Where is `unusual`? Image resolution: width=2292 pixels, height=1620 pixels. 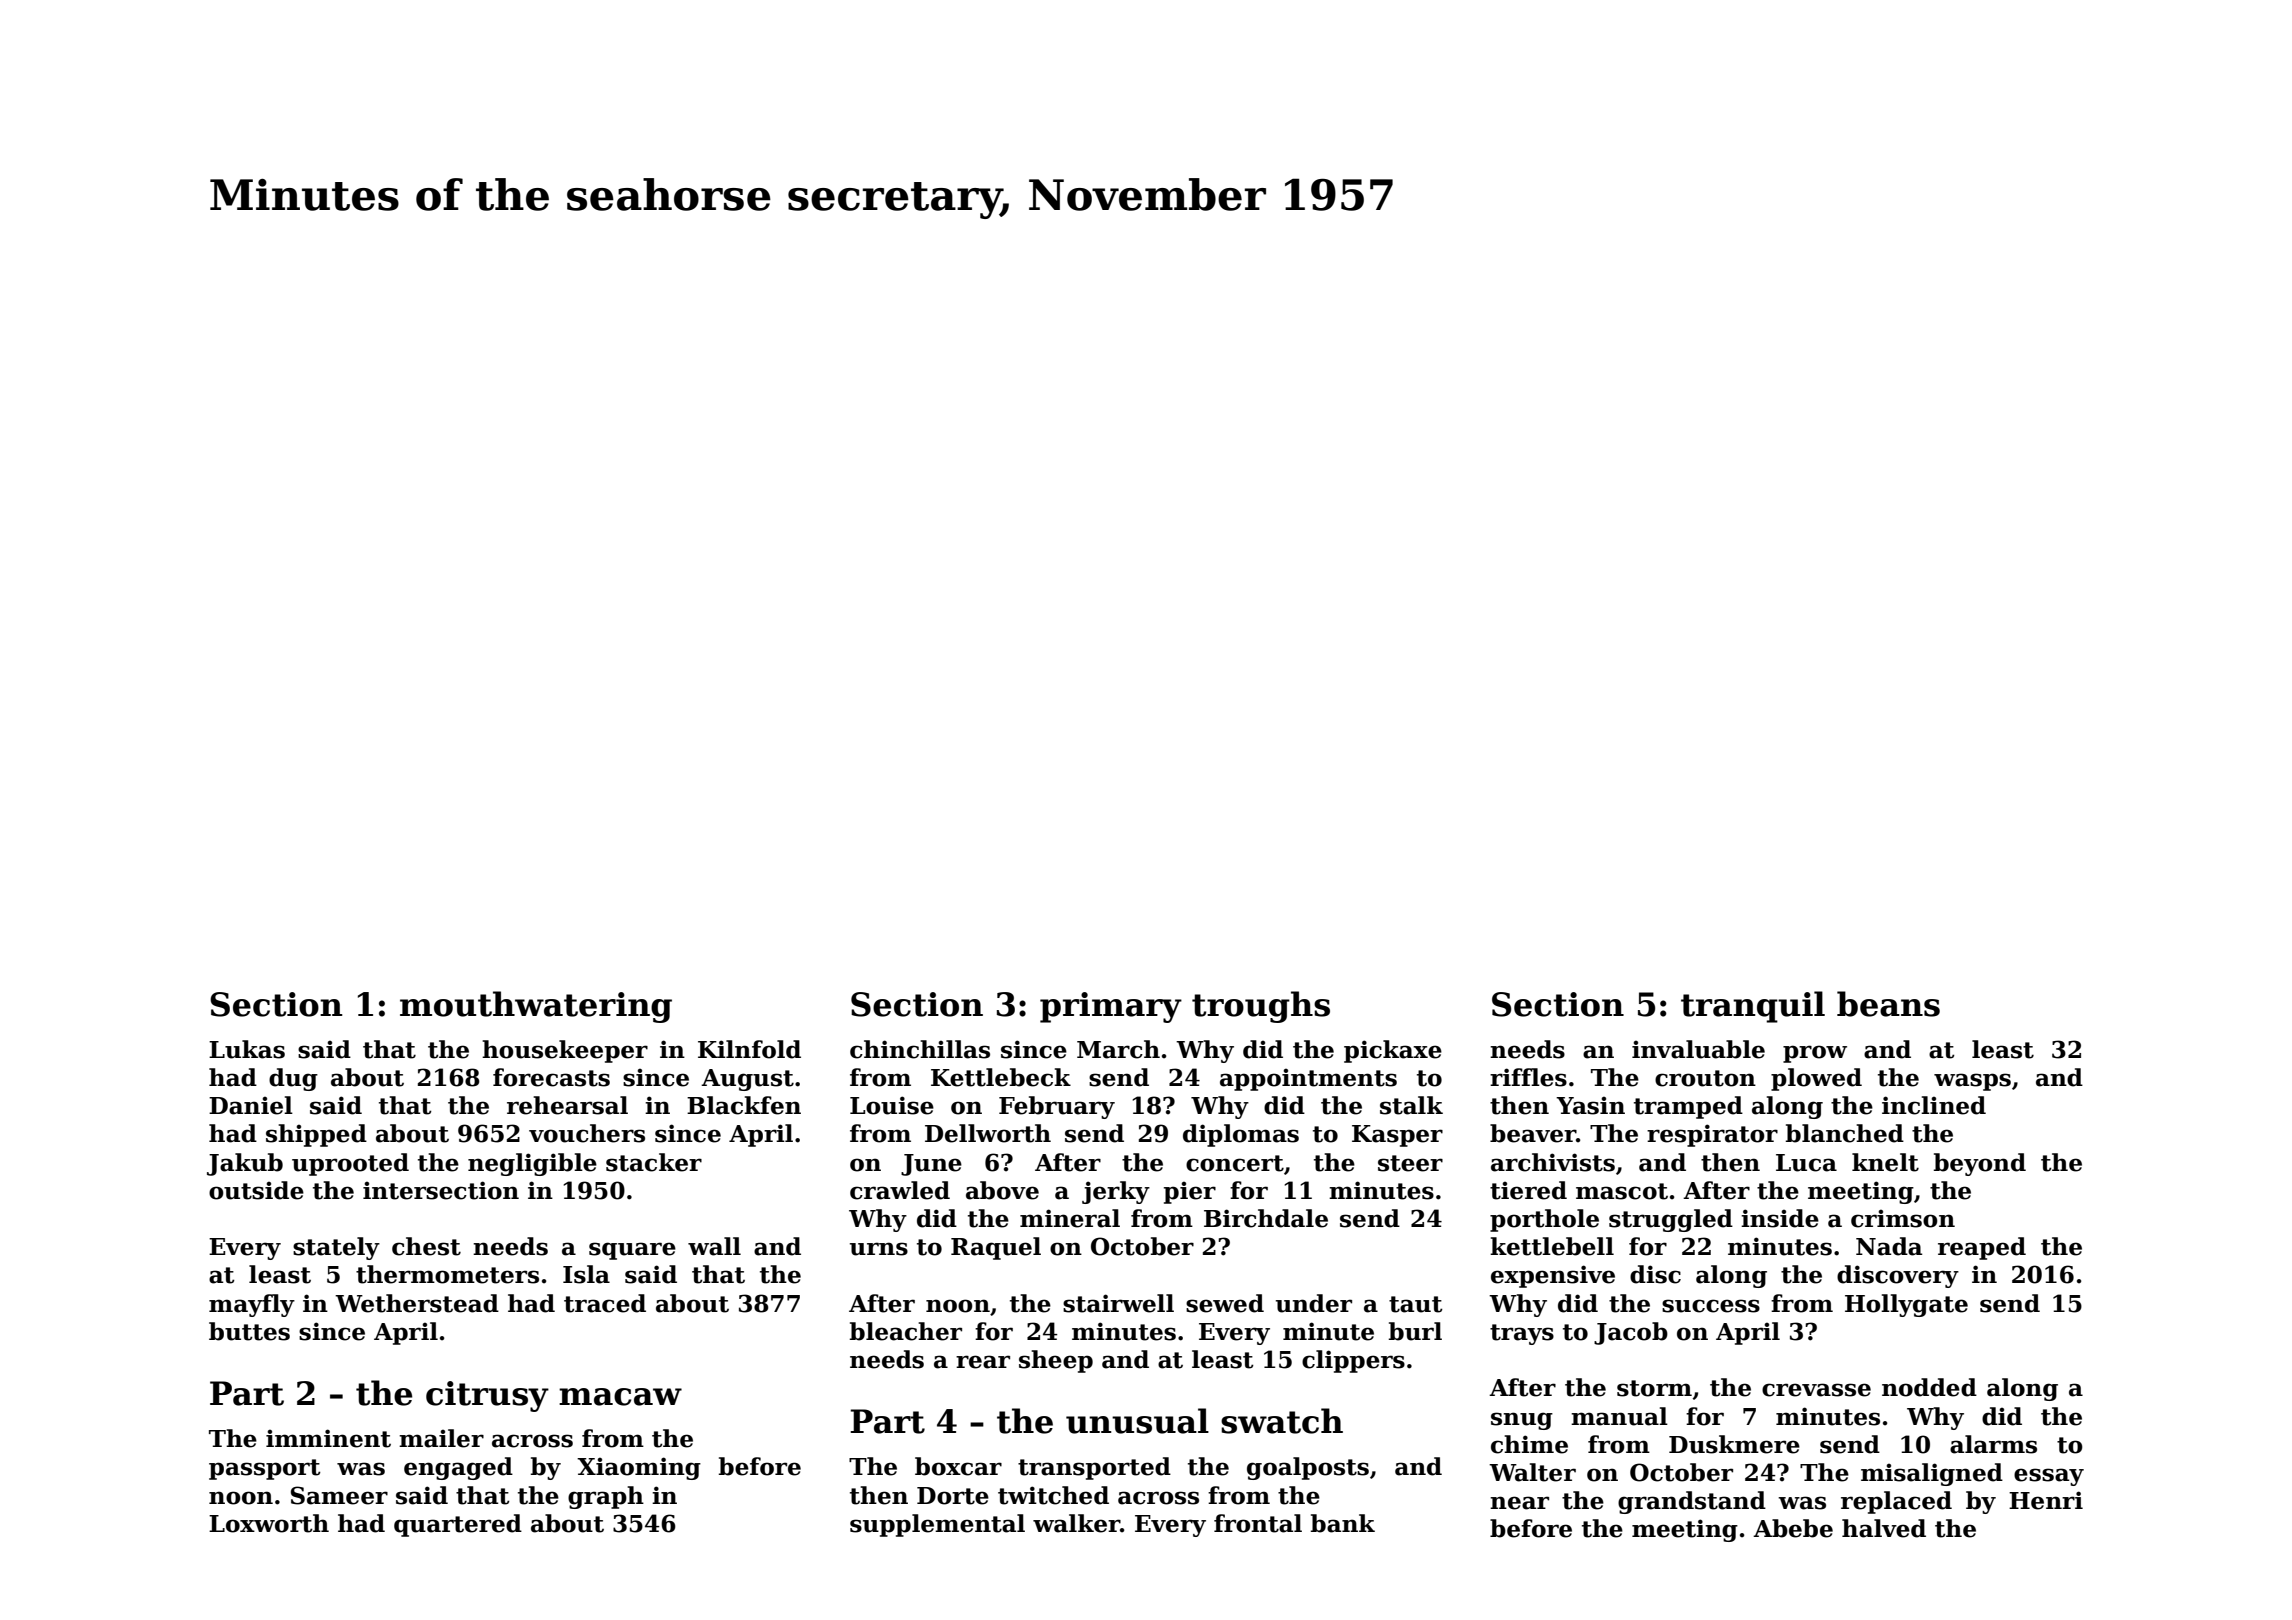 unusual is located at coordinates (1137, 1421).
